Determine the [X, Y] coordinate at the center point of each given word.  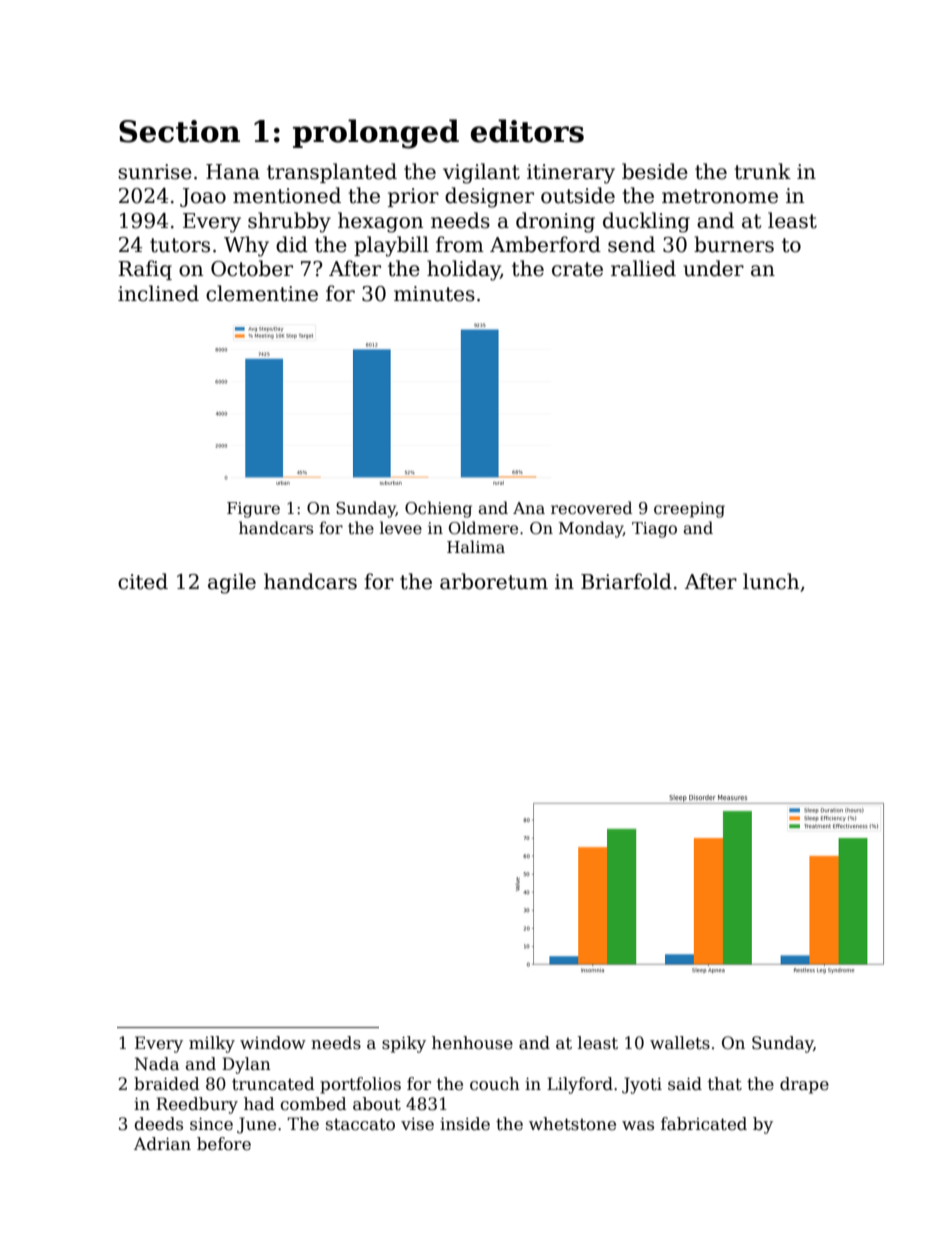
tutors [180, 245]
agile [232, 583]
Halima [476, 547]
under [713, 268]
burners [734, 244]
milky [212, 1044]
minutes [434, 294]
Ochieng [438, 509]
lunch [771, 581]
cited [143, 581]
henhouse [472, 1043]
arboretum [494, 581]
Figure [253, 510]
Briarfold [626, 581]
